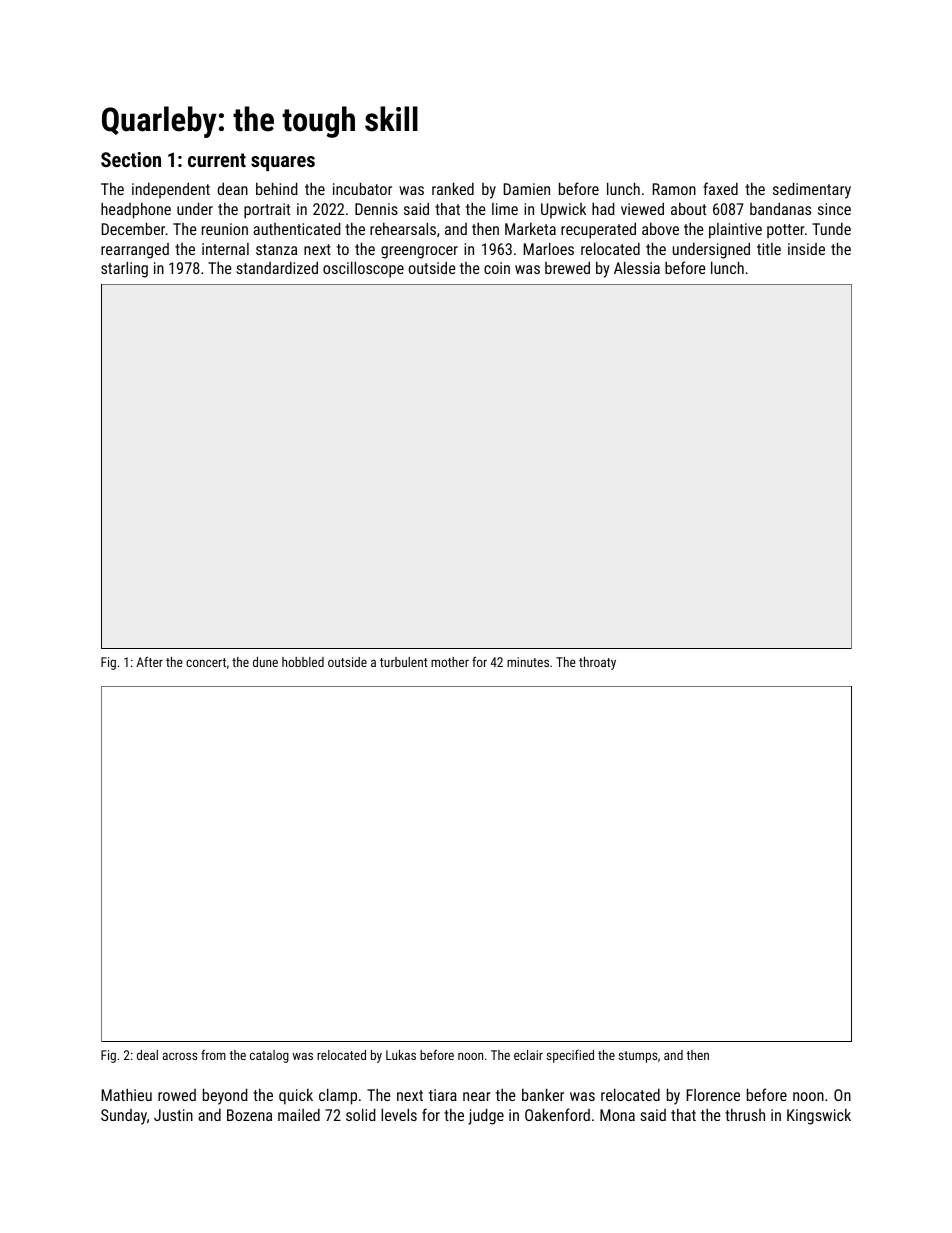 This screenshot has height=1233, width=952. Describe the element at coordinates (637, 267) in the screenshot. I see `Alessia` at that location.
